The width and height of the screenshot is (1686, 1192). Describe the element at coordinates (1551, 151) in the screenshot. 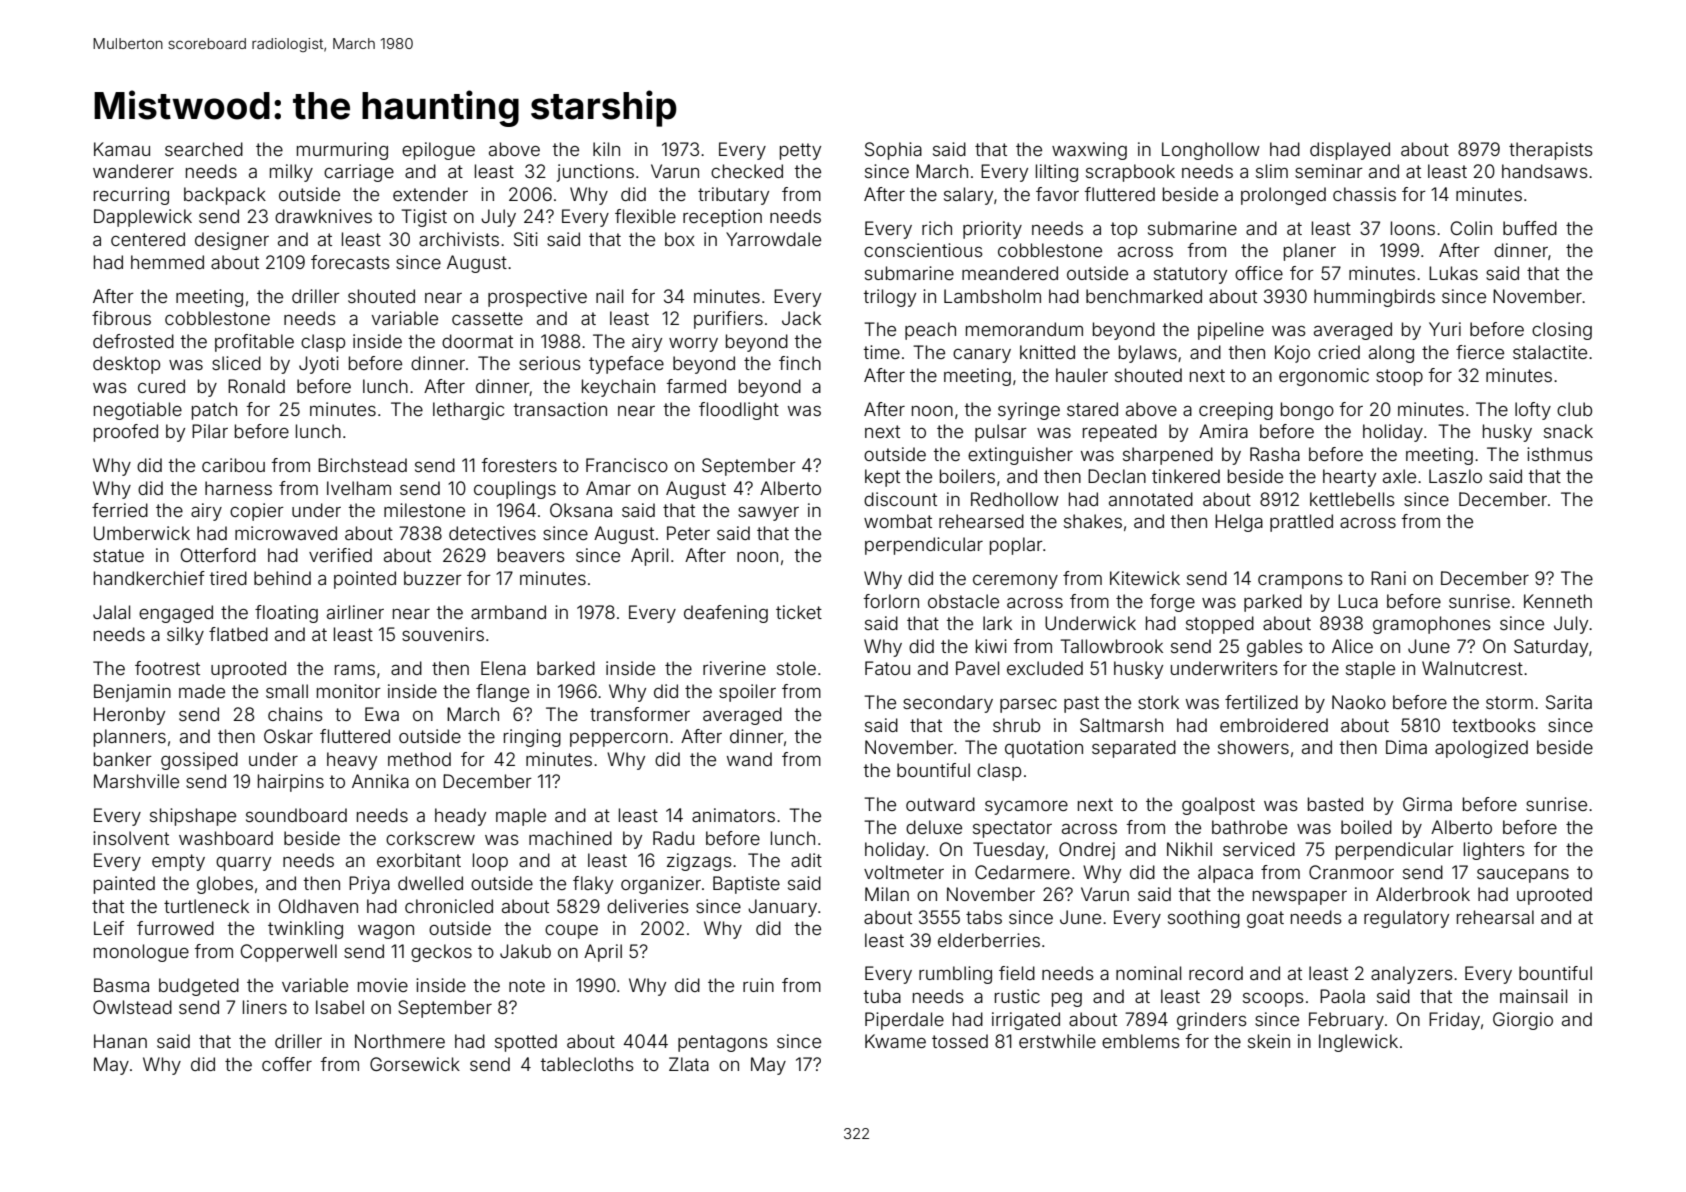

I see `therapists` at that location.
